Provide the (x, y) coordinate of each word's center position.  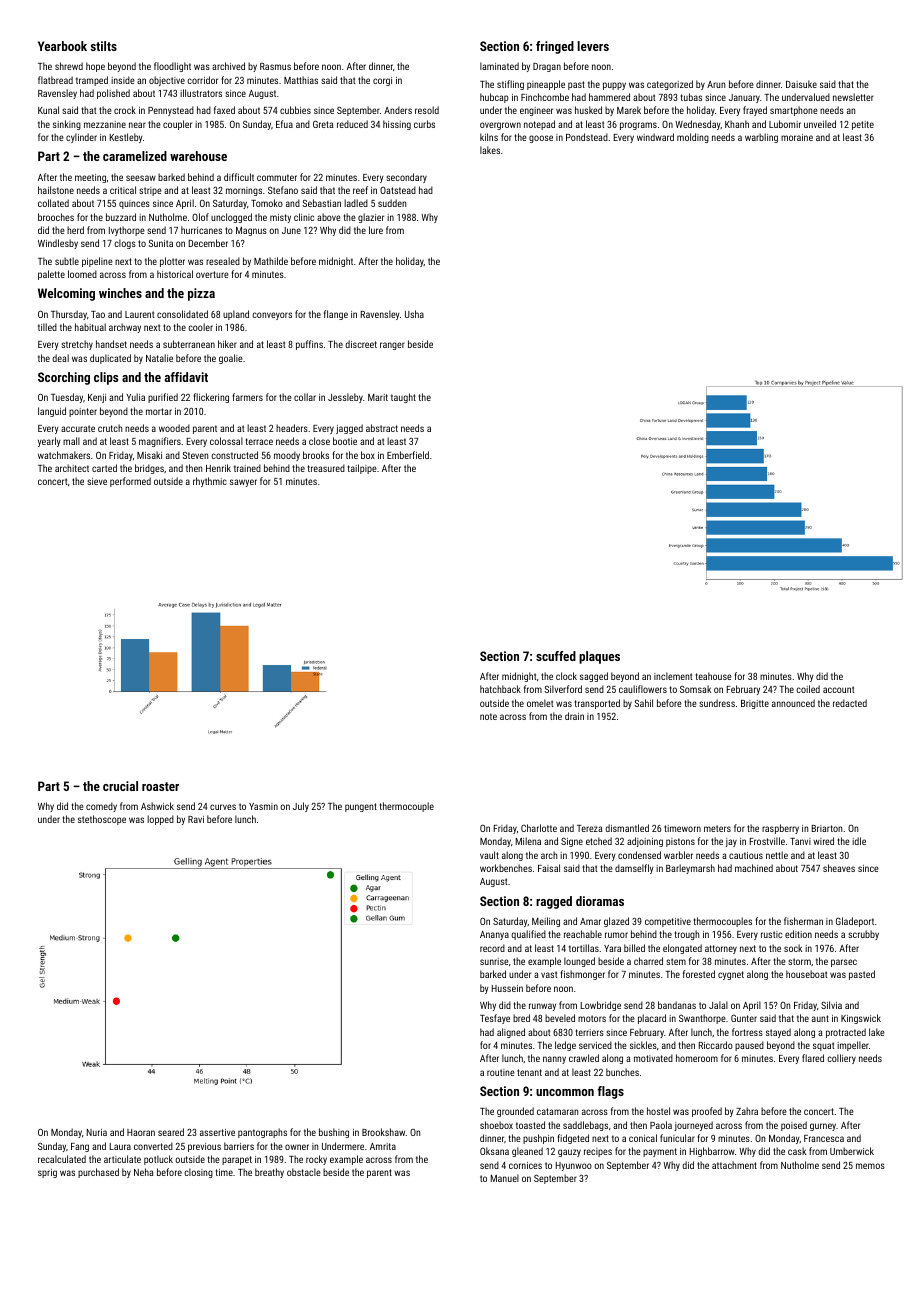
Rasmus (275, 66)
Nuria (97, 1132)
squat (823, 1046)
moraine (797, 137)
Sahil (644, 703)
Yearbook (62, 46)
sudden (392, 203)
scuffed (556, 656)
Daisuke (801, 84)
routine (501, 1072)
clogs (125, 244)
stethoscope (102, 820)
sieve (97, 481)
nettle (777, 855)
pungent (361, 807)
